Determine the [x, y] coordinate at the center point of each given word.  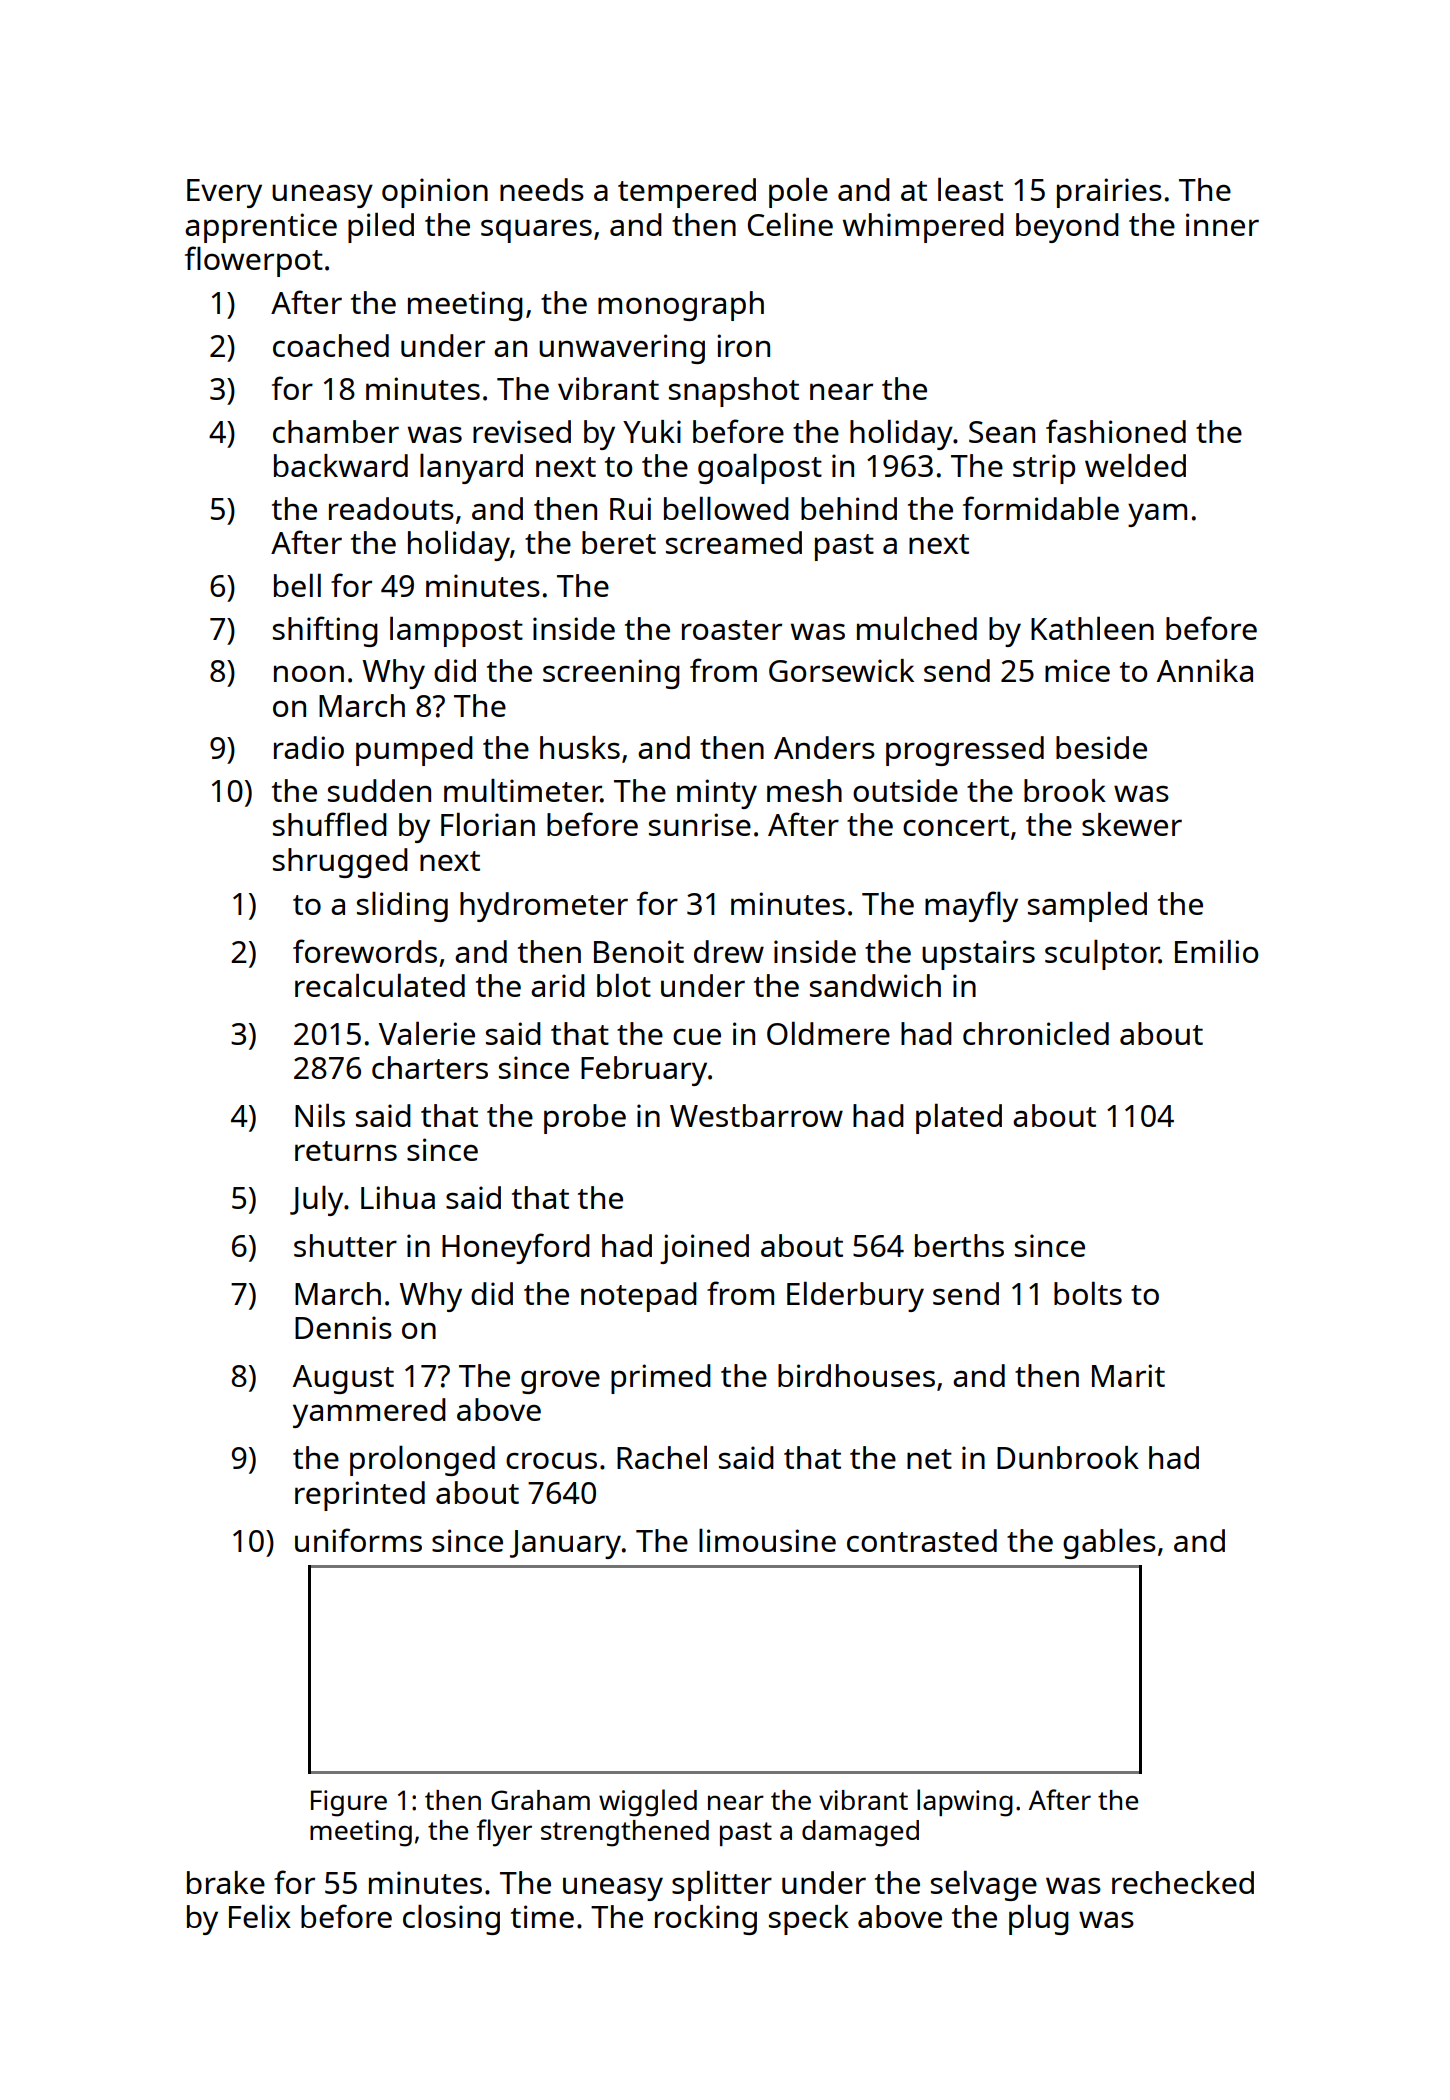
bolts [1088, 1293]
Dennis [343, 1327]
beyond [1067, 228]
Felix [260, 1916]
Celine [790, 224]
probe [585, 1119]
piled [381, 227]
